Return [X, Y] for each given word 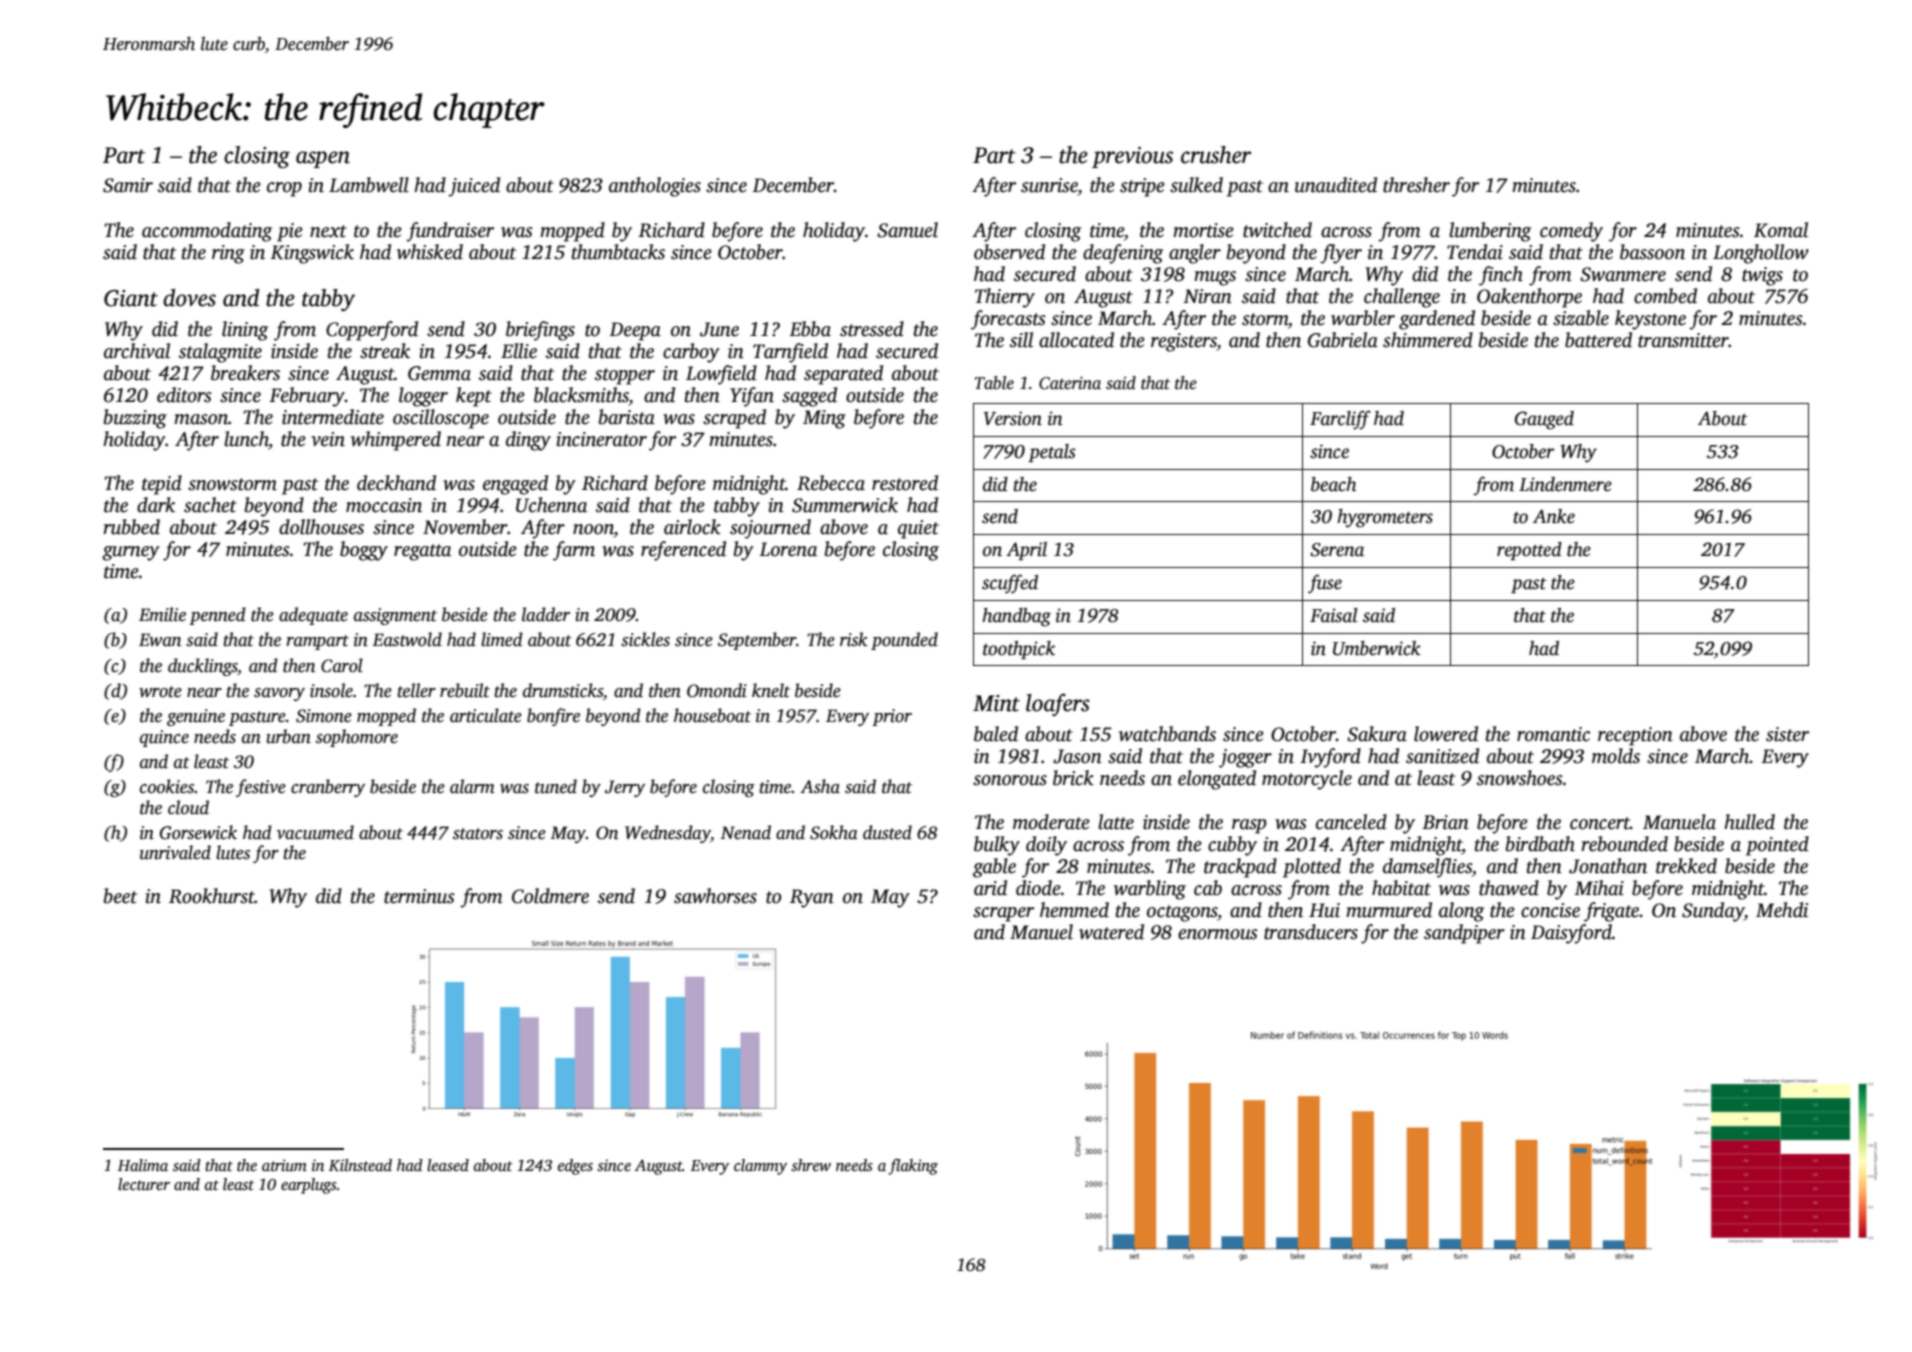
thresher [1416, 185]
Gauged [1544, 420]
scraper [1003, 914]
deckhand [396, 483]
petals [1052, 453]
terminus [419, 896]
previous [1132, 157]
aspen [323, 159]
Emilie [162, 614]
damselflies [1427, 868]
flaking [913, 1167]
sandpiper [1464, 934]
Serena [1337, 550]
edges [575, 1167]
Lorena [788, 549]
